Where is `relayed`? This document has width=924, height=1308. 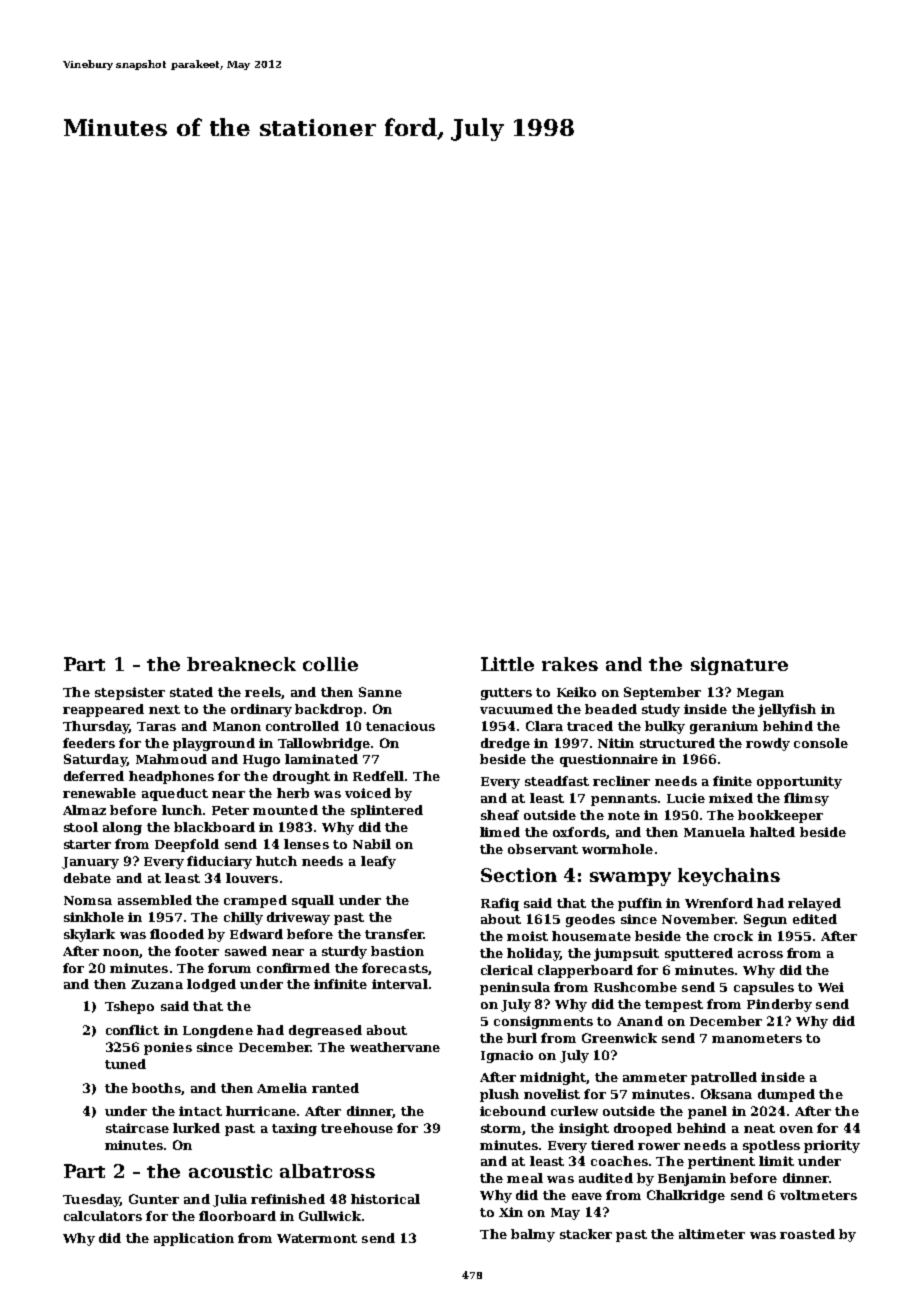 relayed is located at coordinates (814, 904).
